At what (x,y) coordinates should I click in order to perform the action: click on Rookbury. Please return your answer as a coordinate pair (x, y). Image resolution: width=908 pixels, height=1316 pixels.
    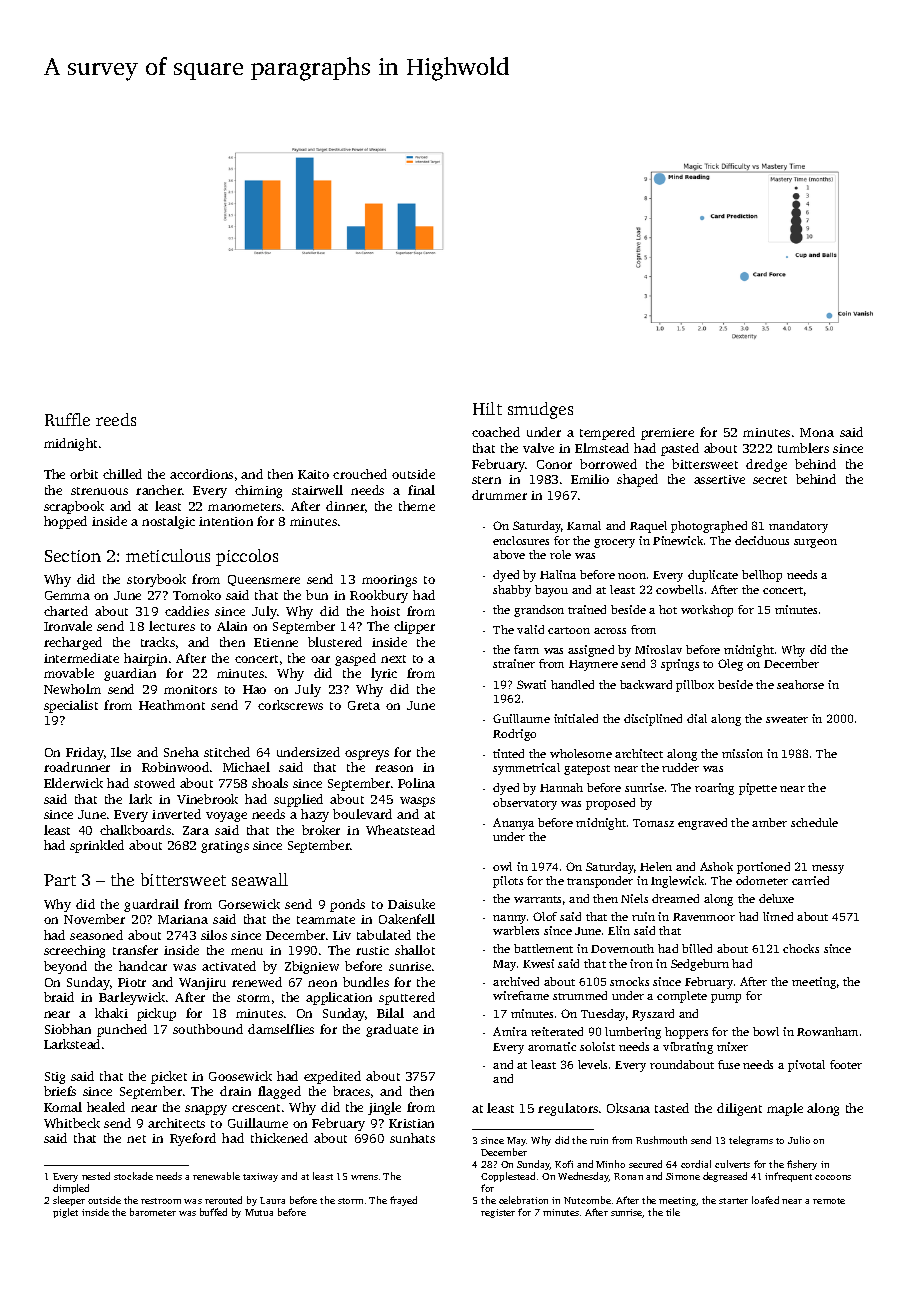
    Looking at the image, I should click on (379, 596).
